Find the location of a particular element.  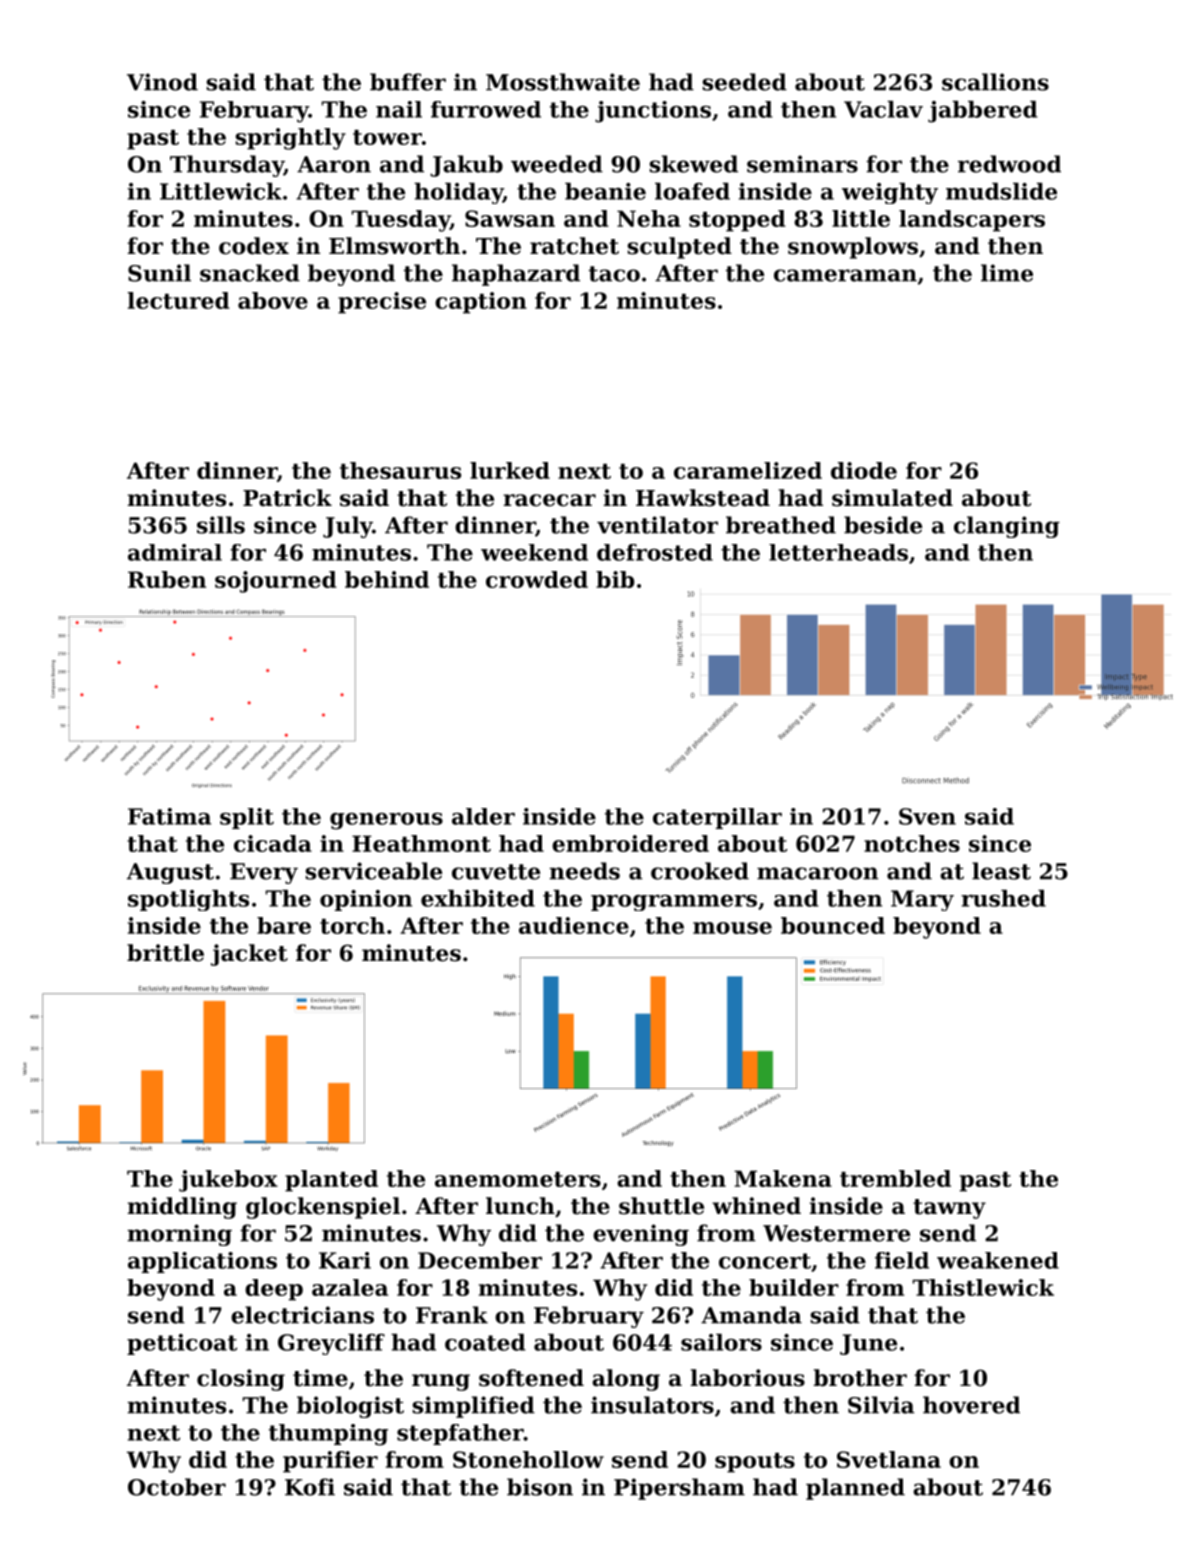

hovered is located at coordinates (971, 1405).
